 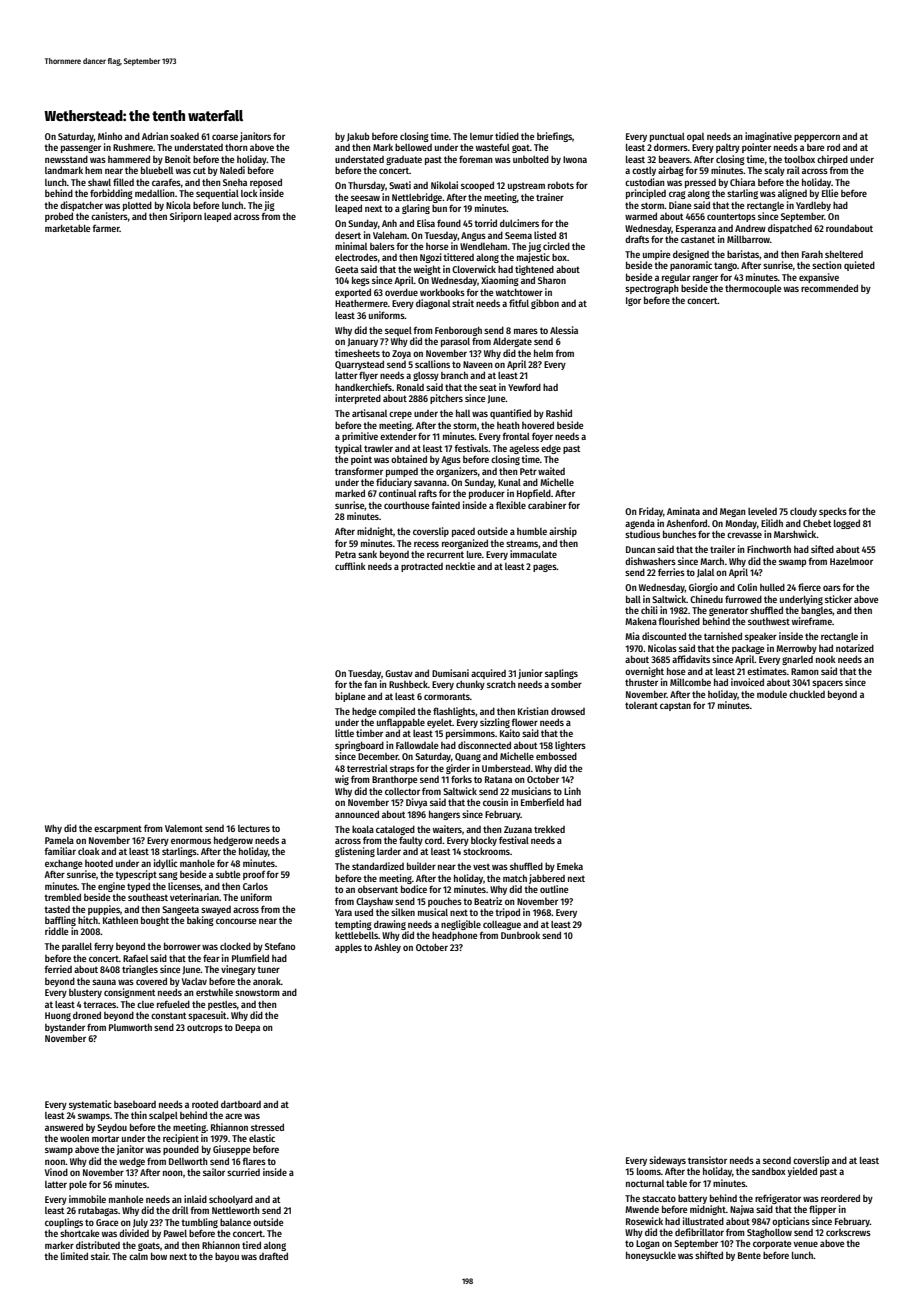 What do you see at coordinates (350, 697) in the document?
I see `biplane` at bounding box center [350, 697].
